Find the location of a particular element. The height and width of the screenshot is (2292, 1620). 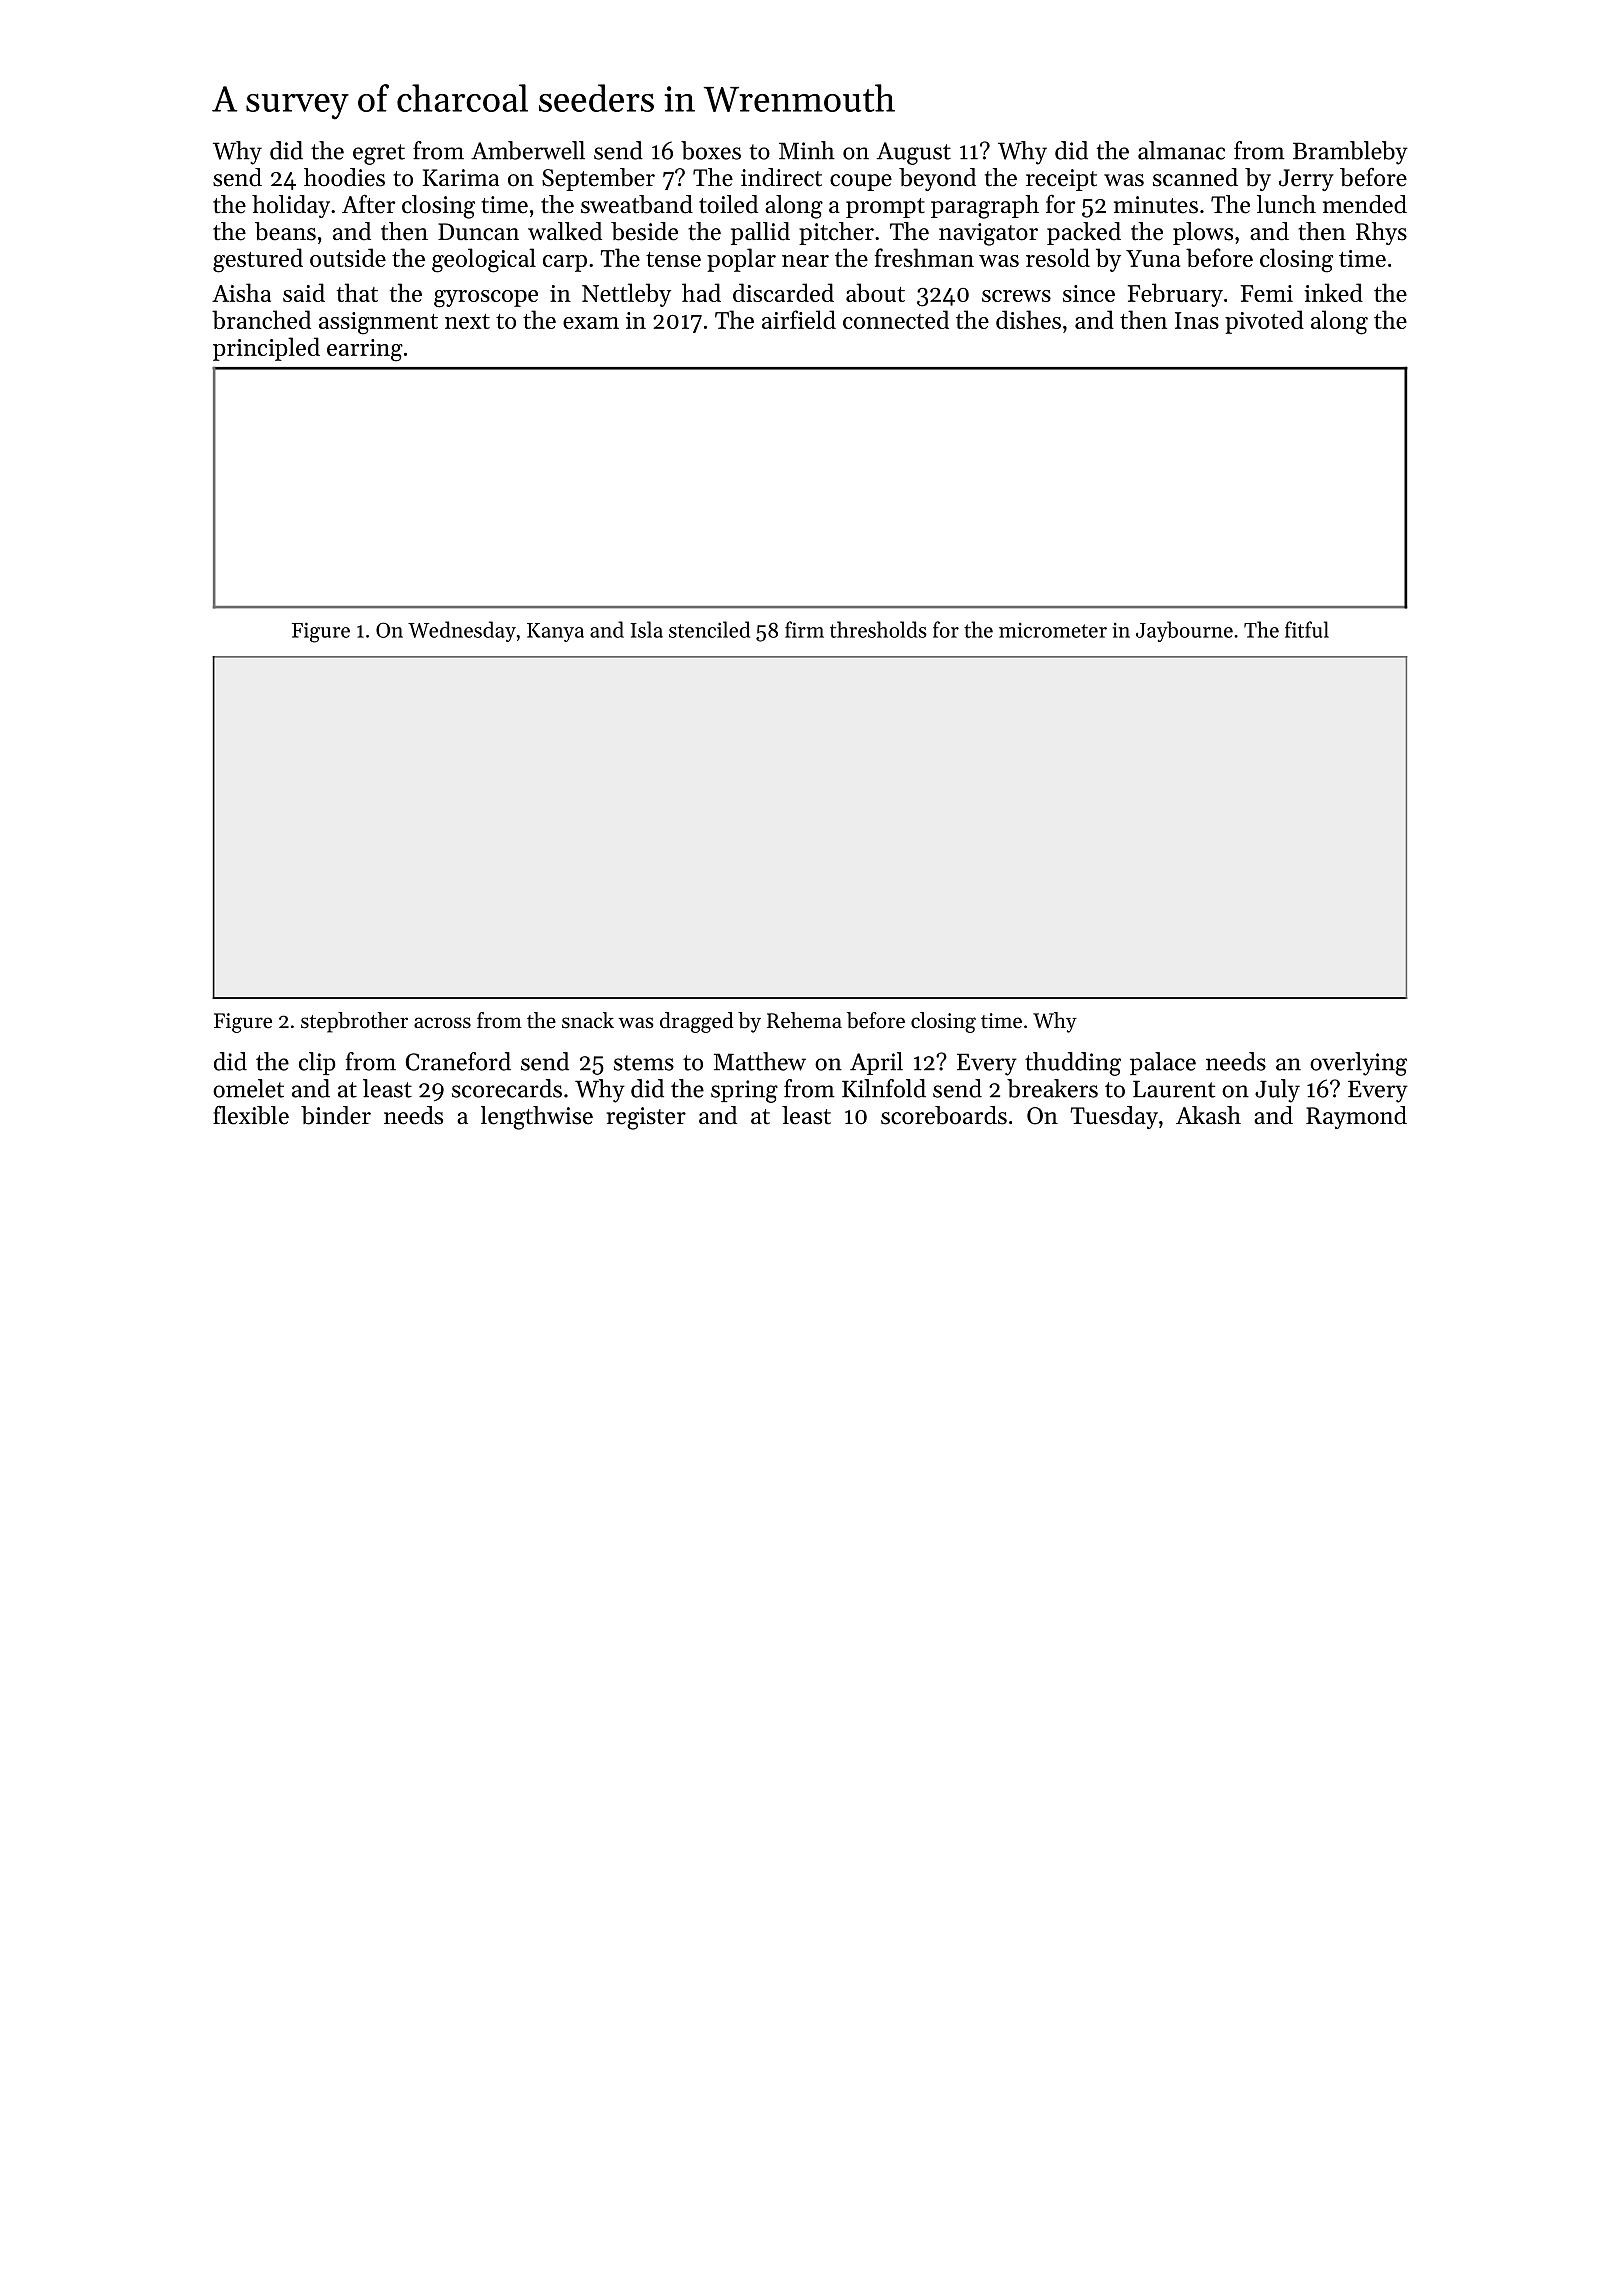

hoodies is located at coordinates (344, 177).
